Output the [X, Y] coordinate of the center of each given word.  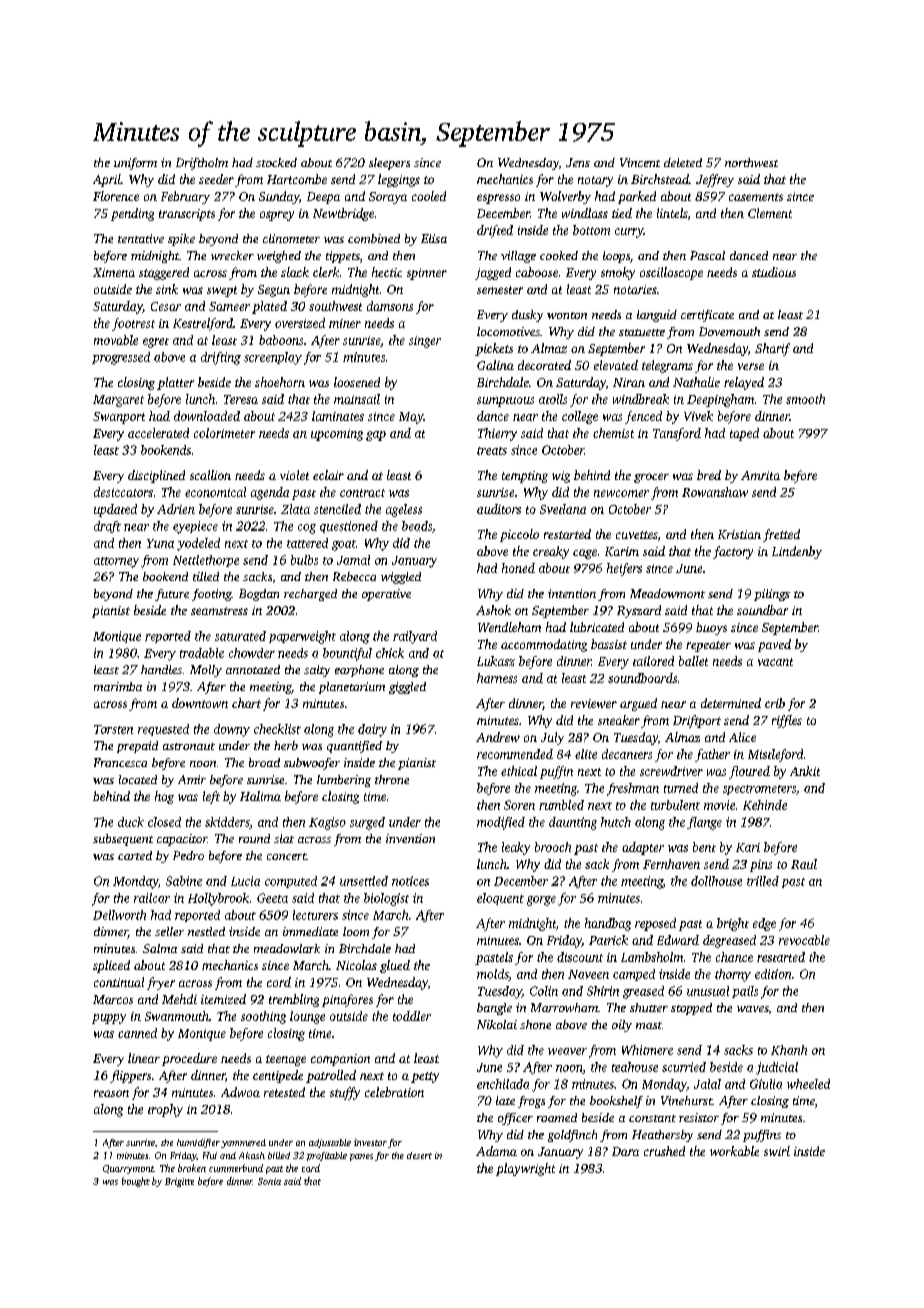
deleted [683, 162]
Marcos [113, 999]
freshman [633, 789]
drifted [495, 231]
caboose [537, 272]
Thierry [497, 434]
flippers [130, 1076]
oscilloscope [671, 273]
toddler [412, 1016]
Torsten [113, 729]
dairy [372, 730]
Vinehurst [686, 1100]
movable [116, 340]
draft [107, 527]
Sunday [279, 197]
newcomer [621, 493]
